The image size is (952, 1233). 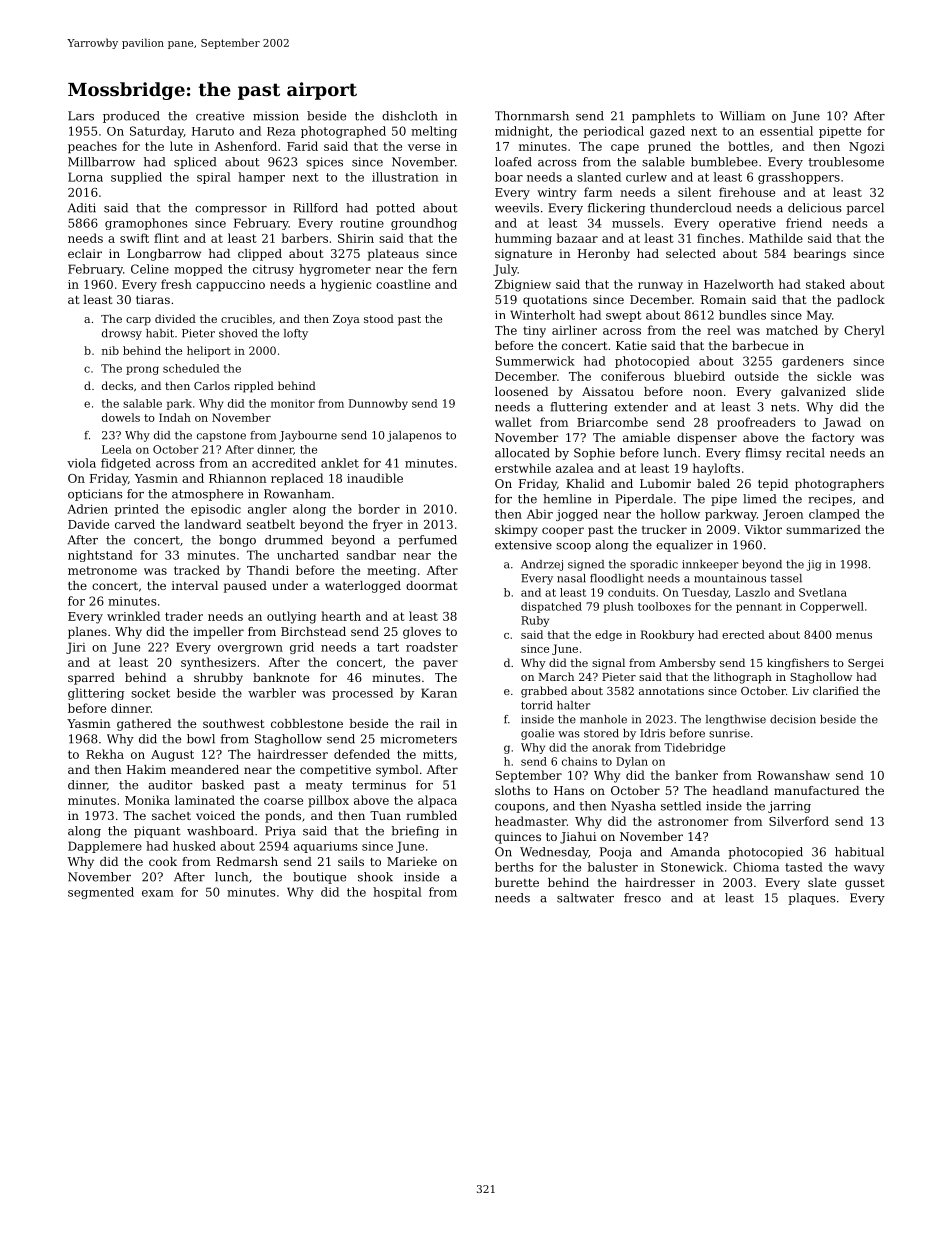 I want to click on Silverford, so click(x=799, y=821).
